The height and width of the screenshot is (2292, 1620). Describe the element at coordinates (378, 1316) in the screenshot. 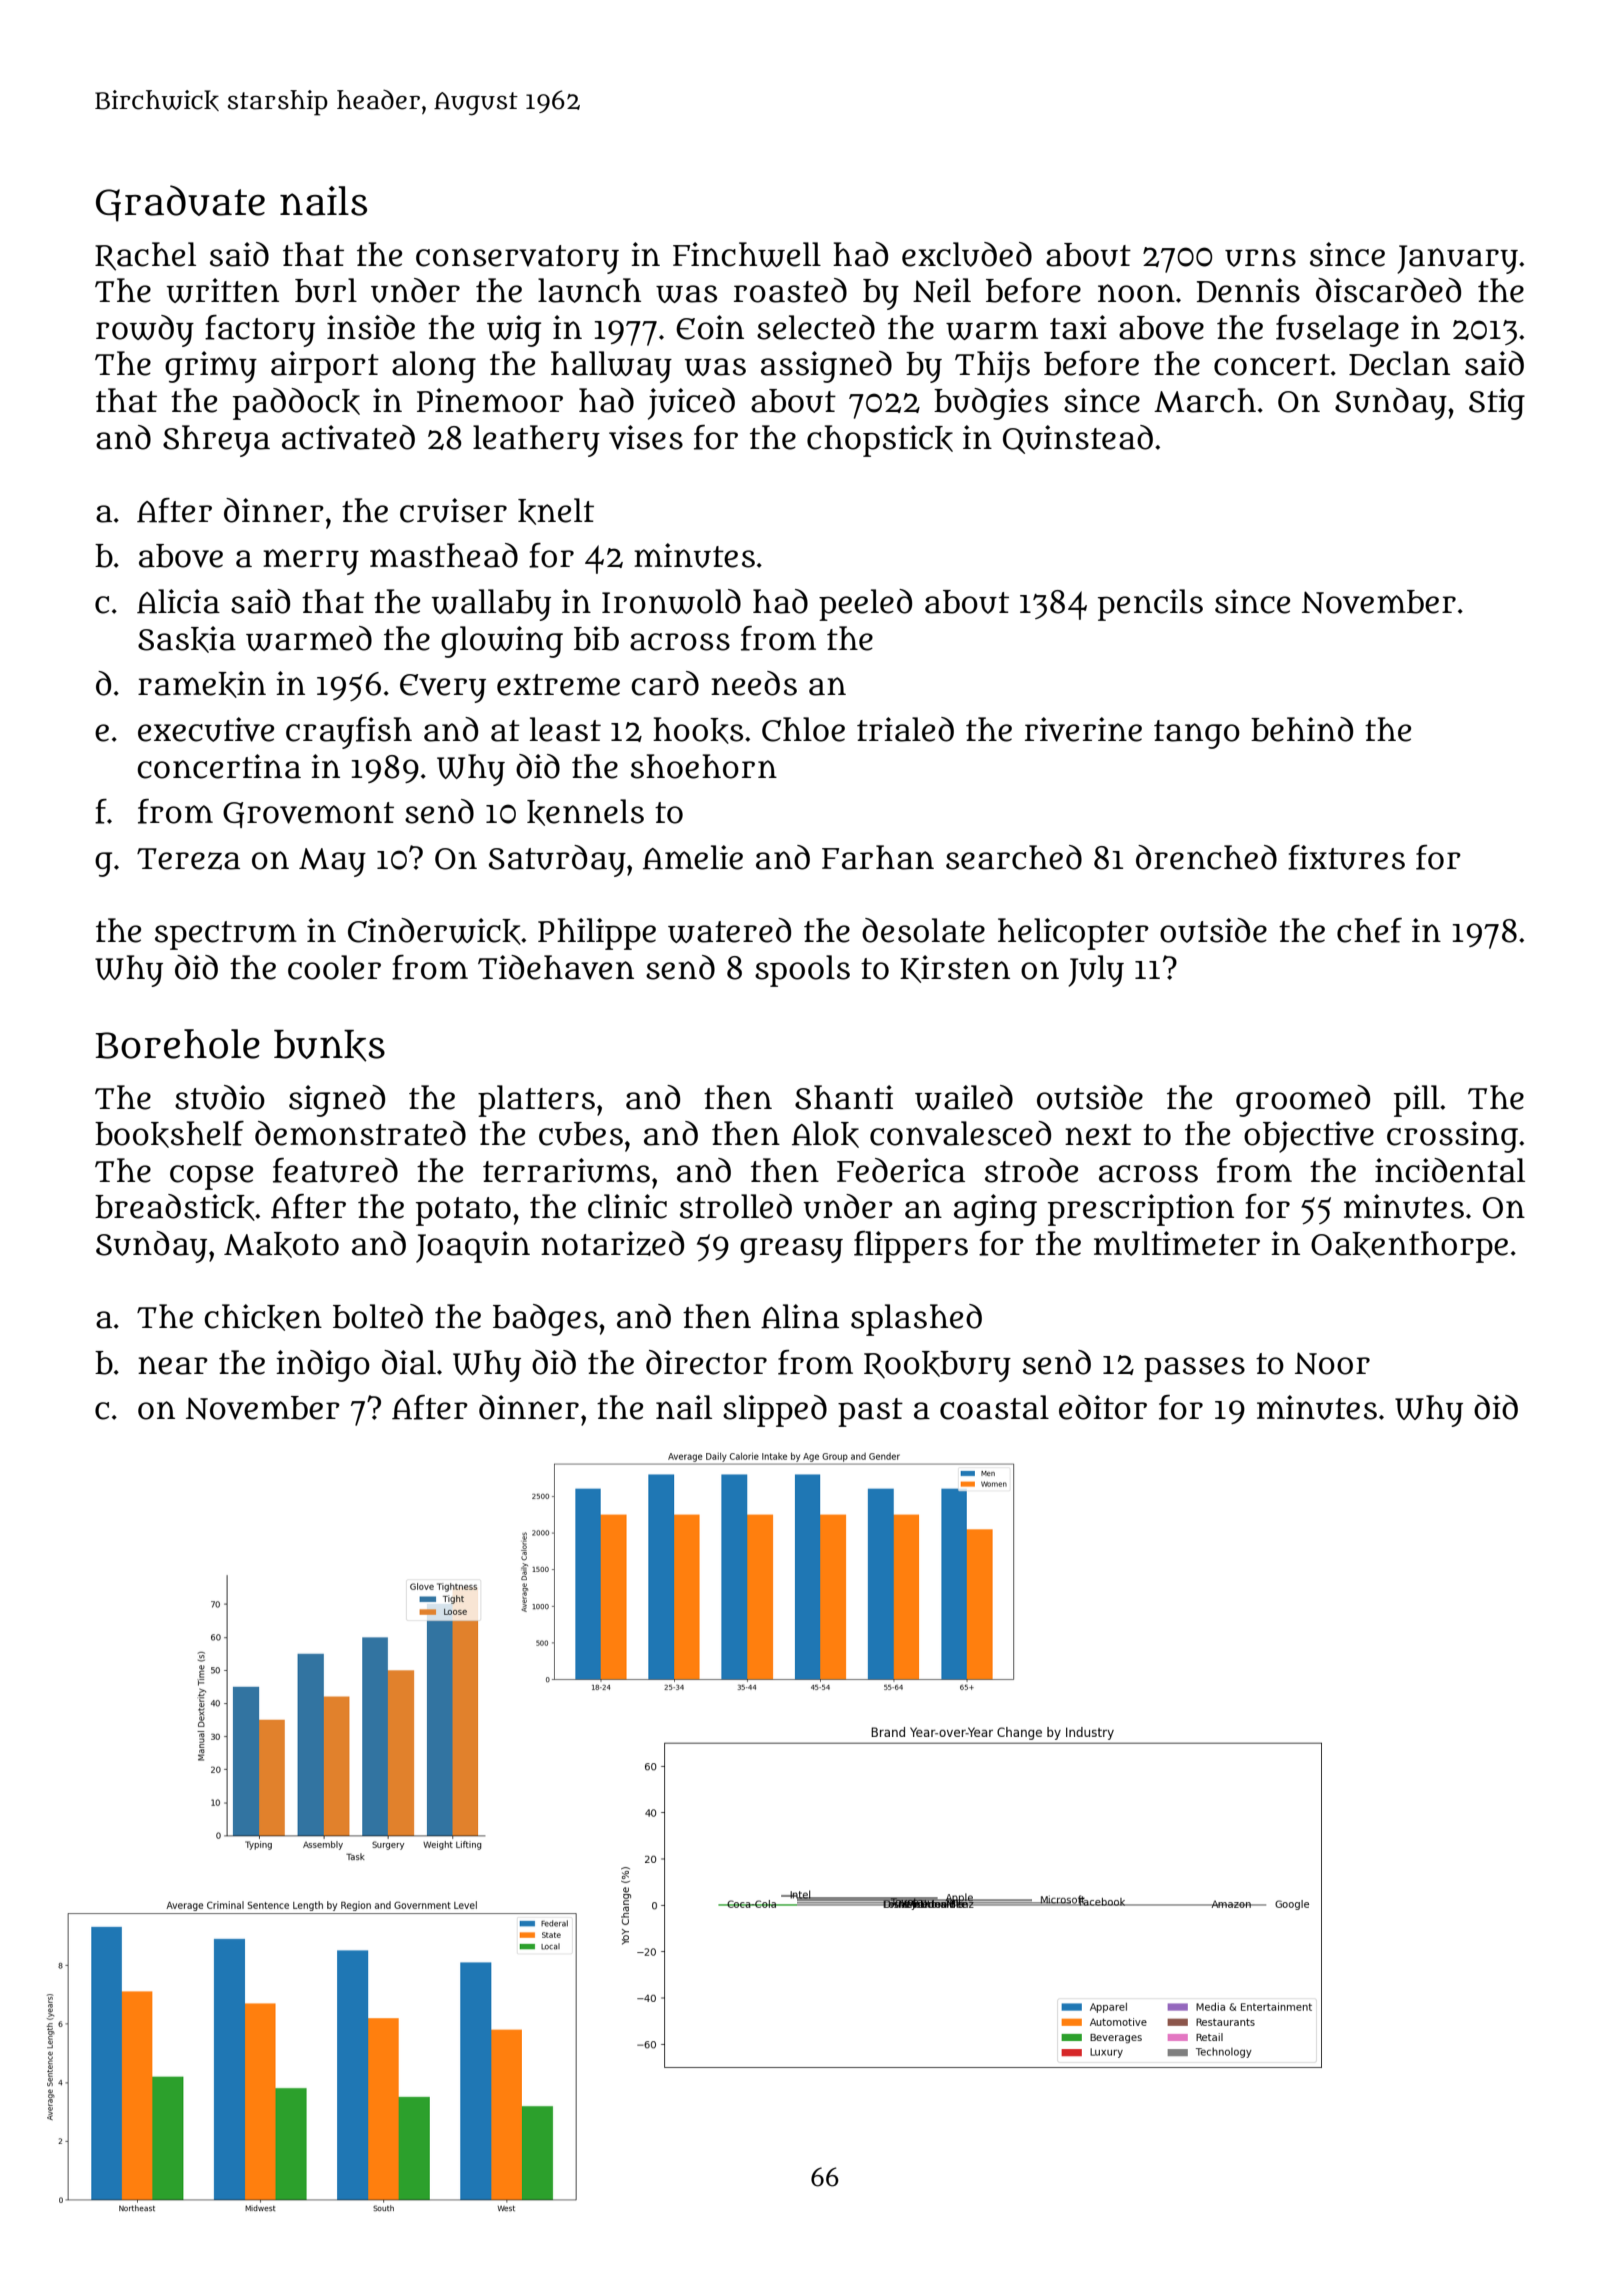

I see `bolted` at that location.
